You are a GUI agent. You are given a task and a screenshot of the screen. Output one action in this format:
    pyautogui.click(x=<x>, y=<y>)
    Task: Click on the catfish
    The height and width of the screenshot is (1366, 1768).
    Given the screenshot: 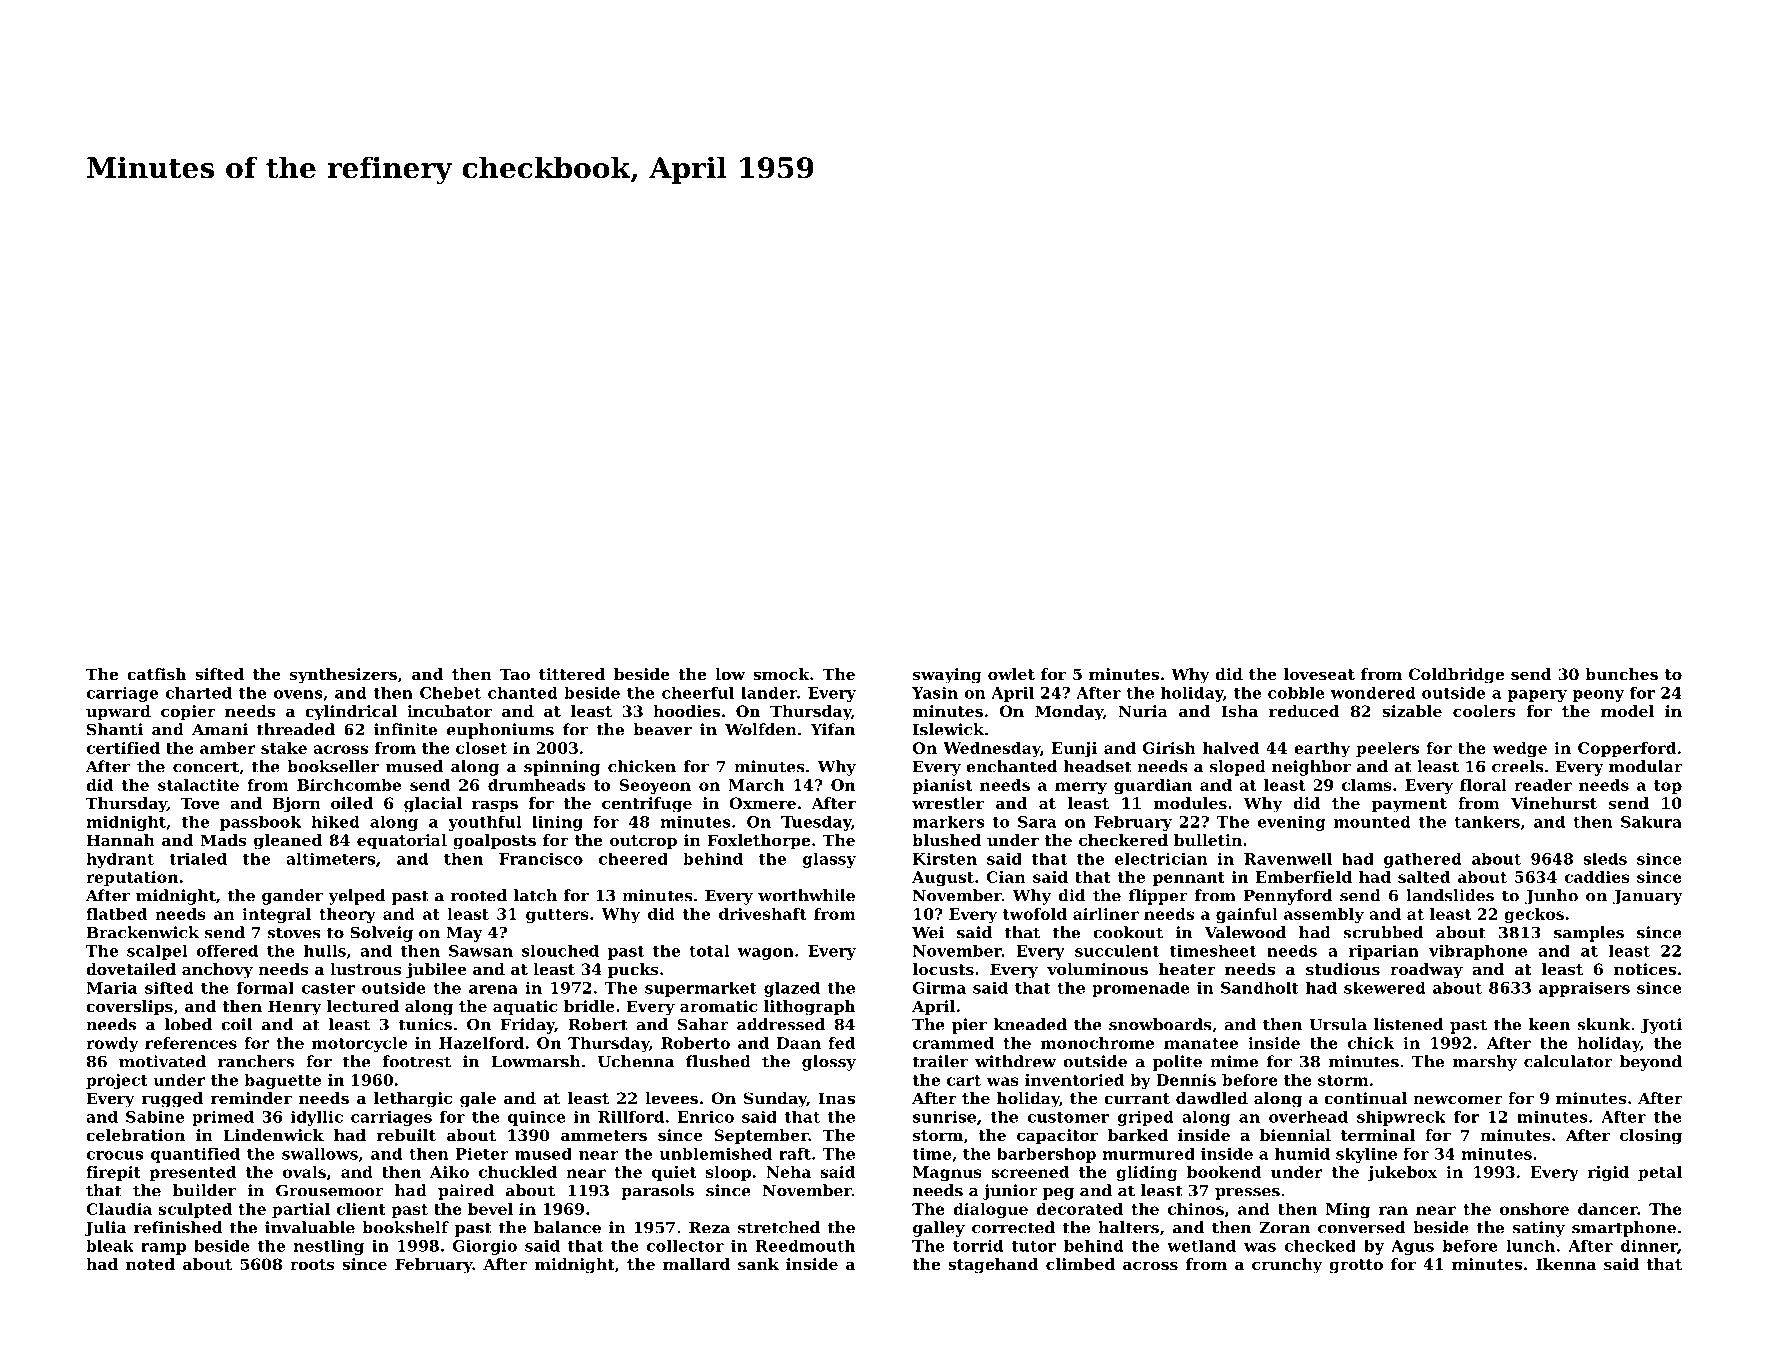 What is the action you would take?
    pyautogui.click(x=156, y=674)
